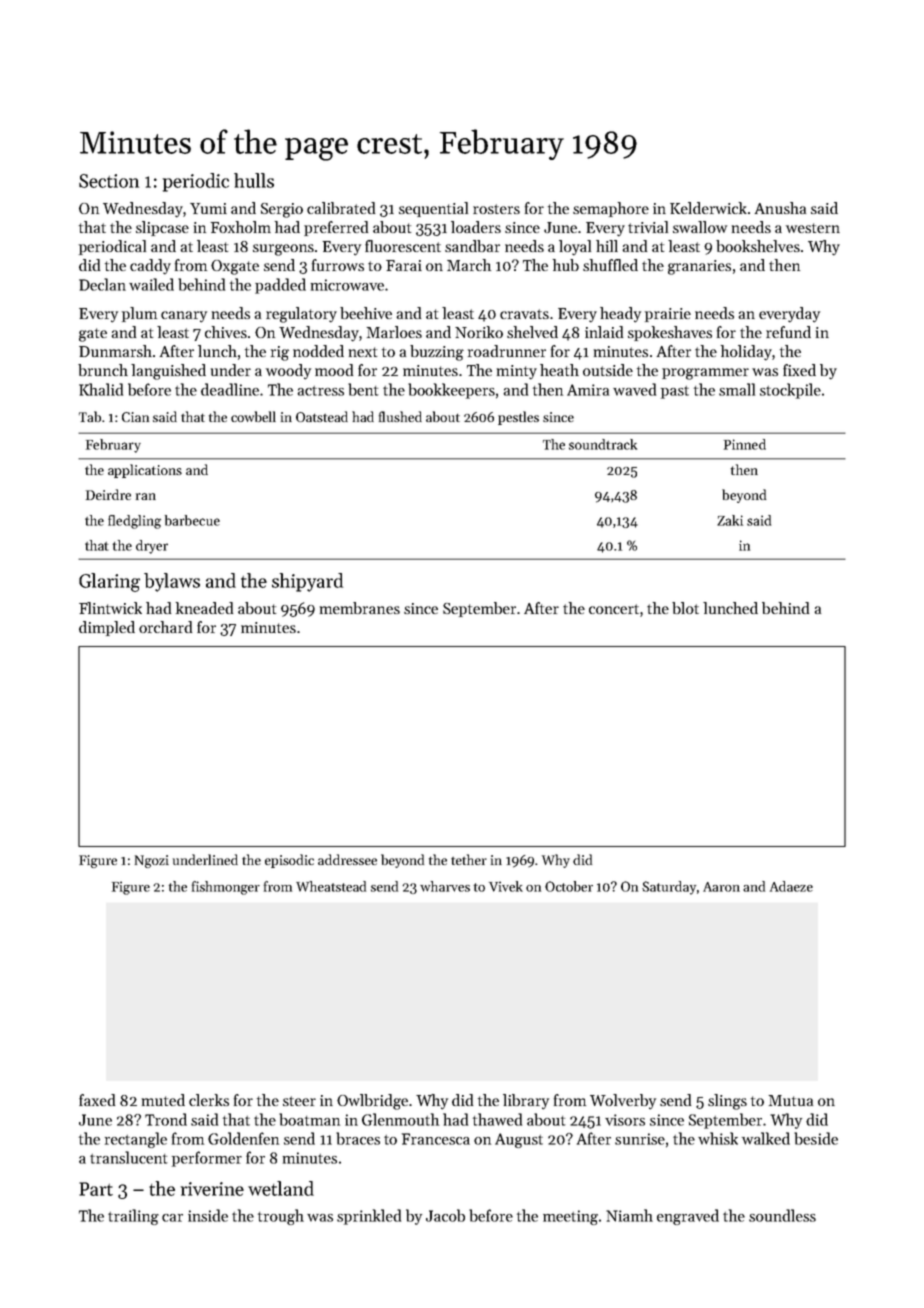 The image size is (924, 1308). Describe the element at coordinates (240, 227) in the document. I see `Foxholm` at that location.
